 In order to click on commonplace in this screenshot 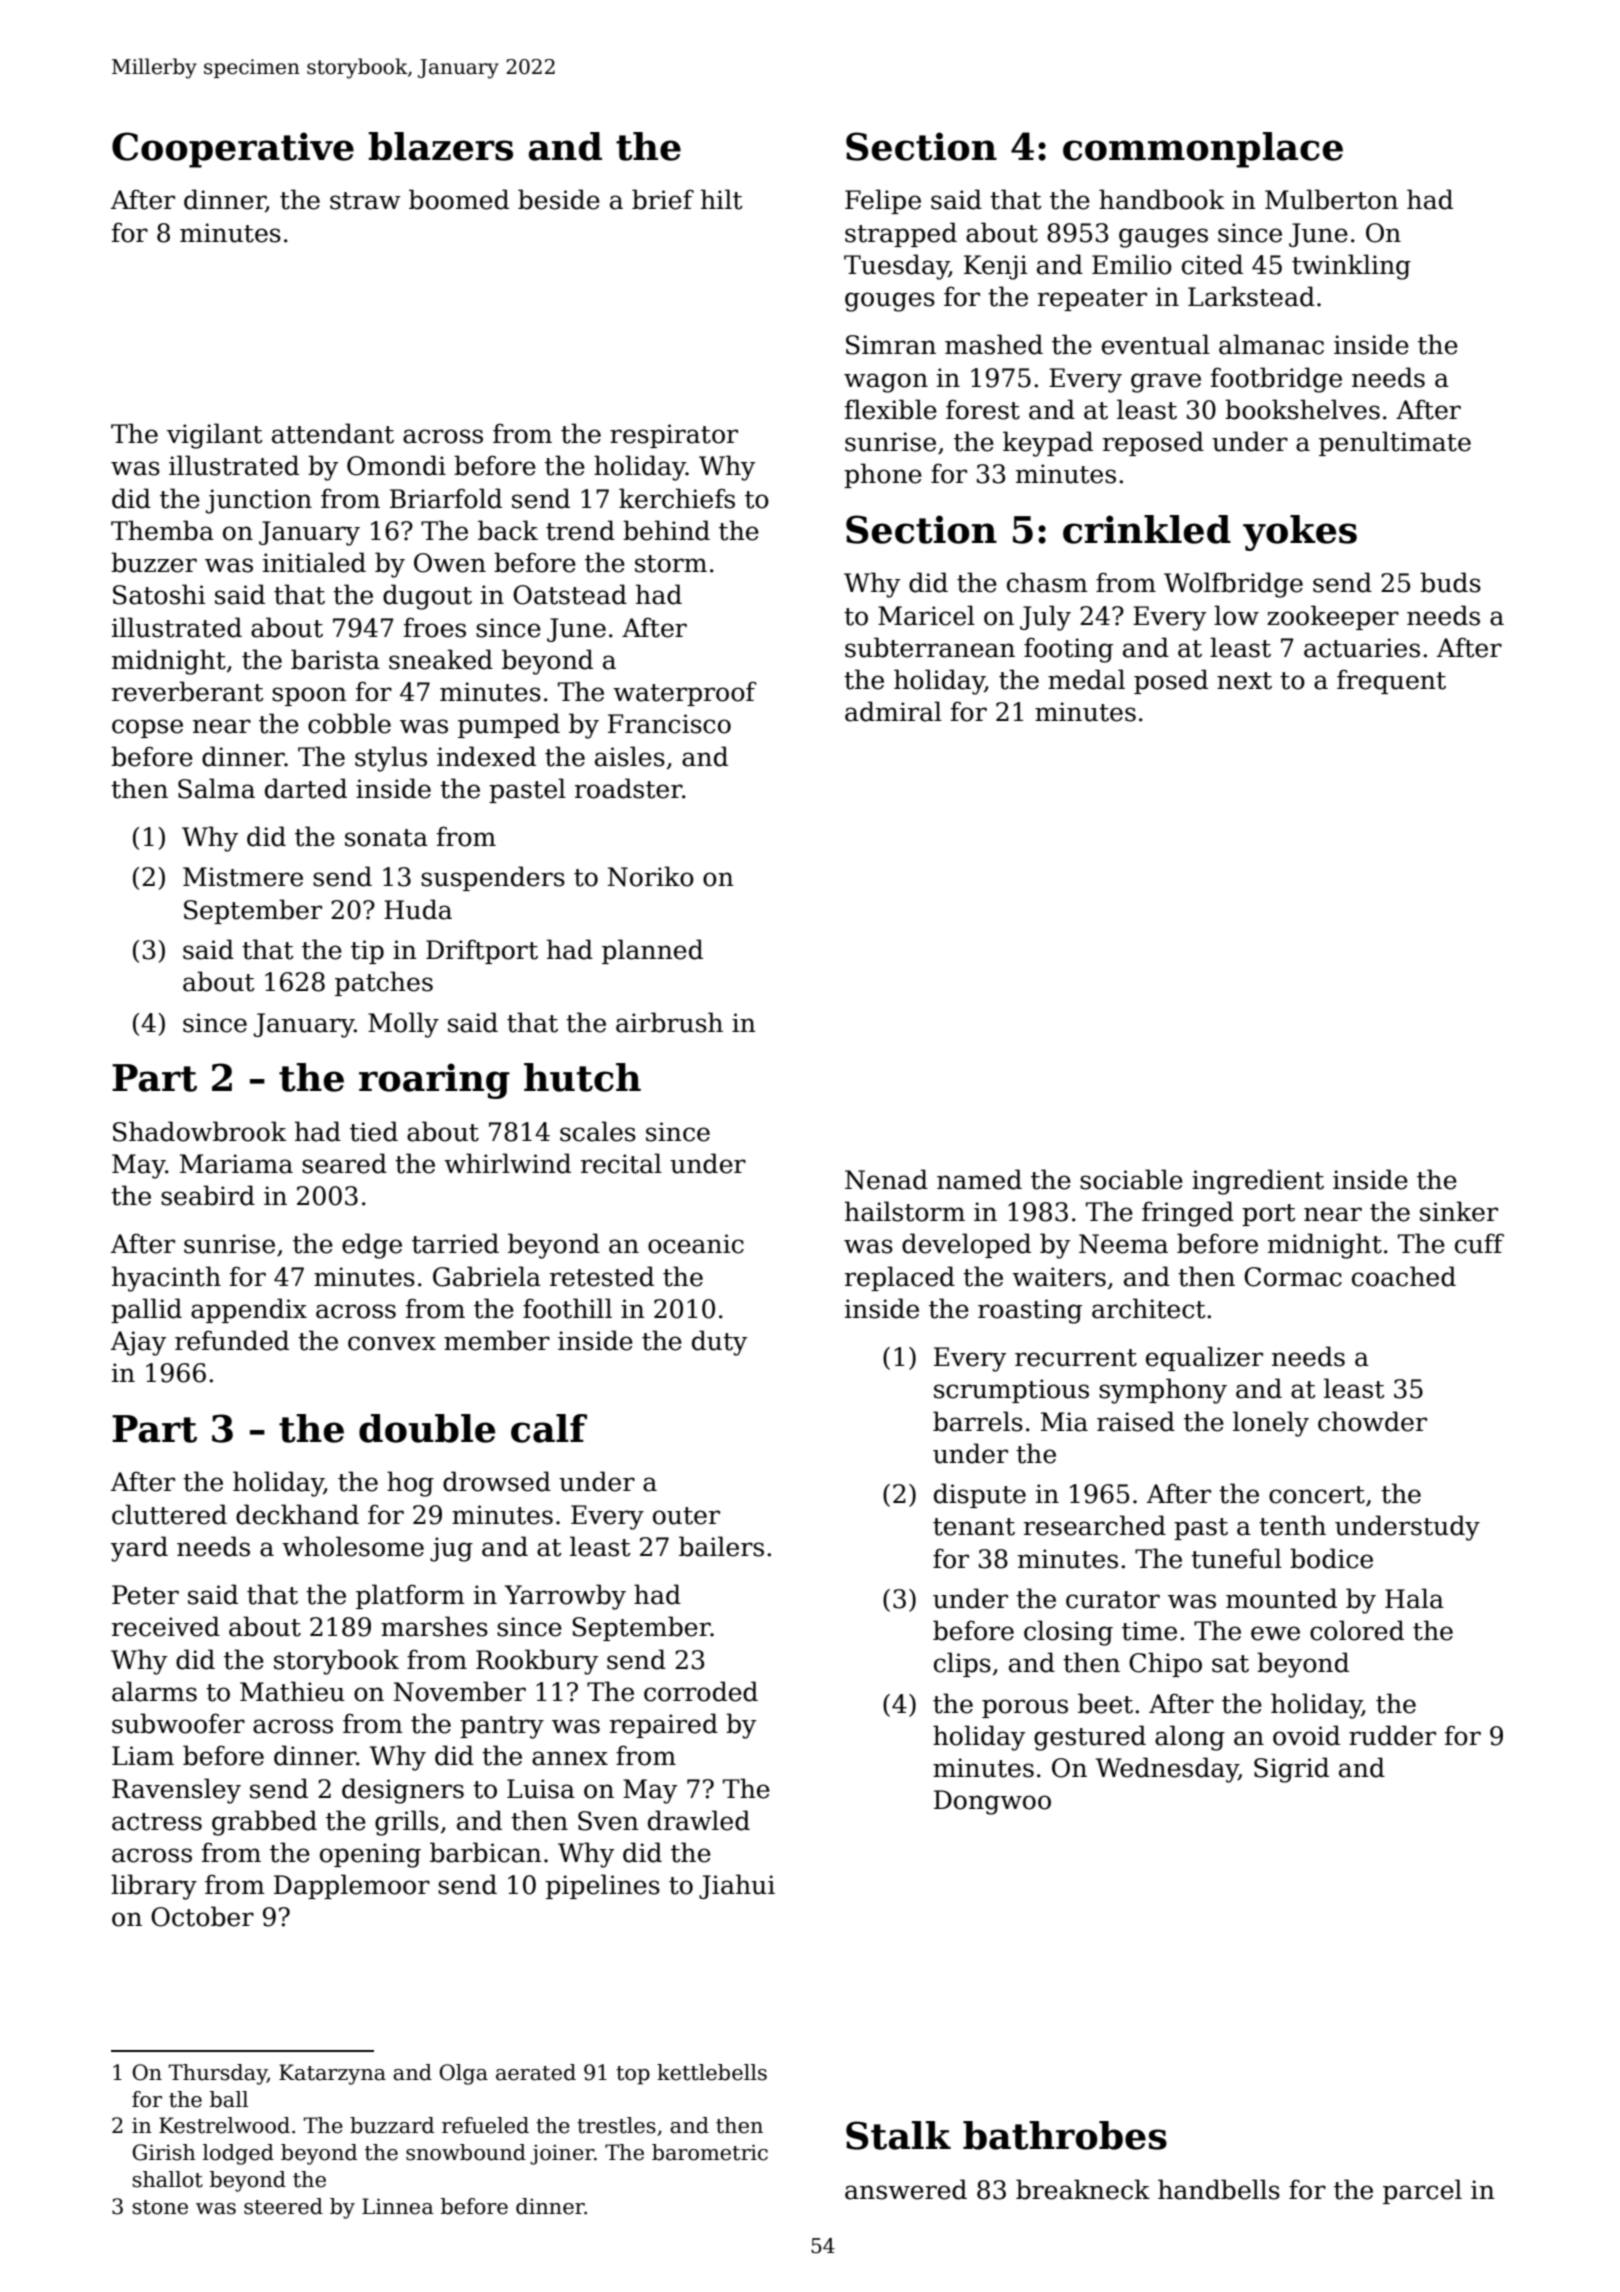, I will do `click(1203, 150)`.
